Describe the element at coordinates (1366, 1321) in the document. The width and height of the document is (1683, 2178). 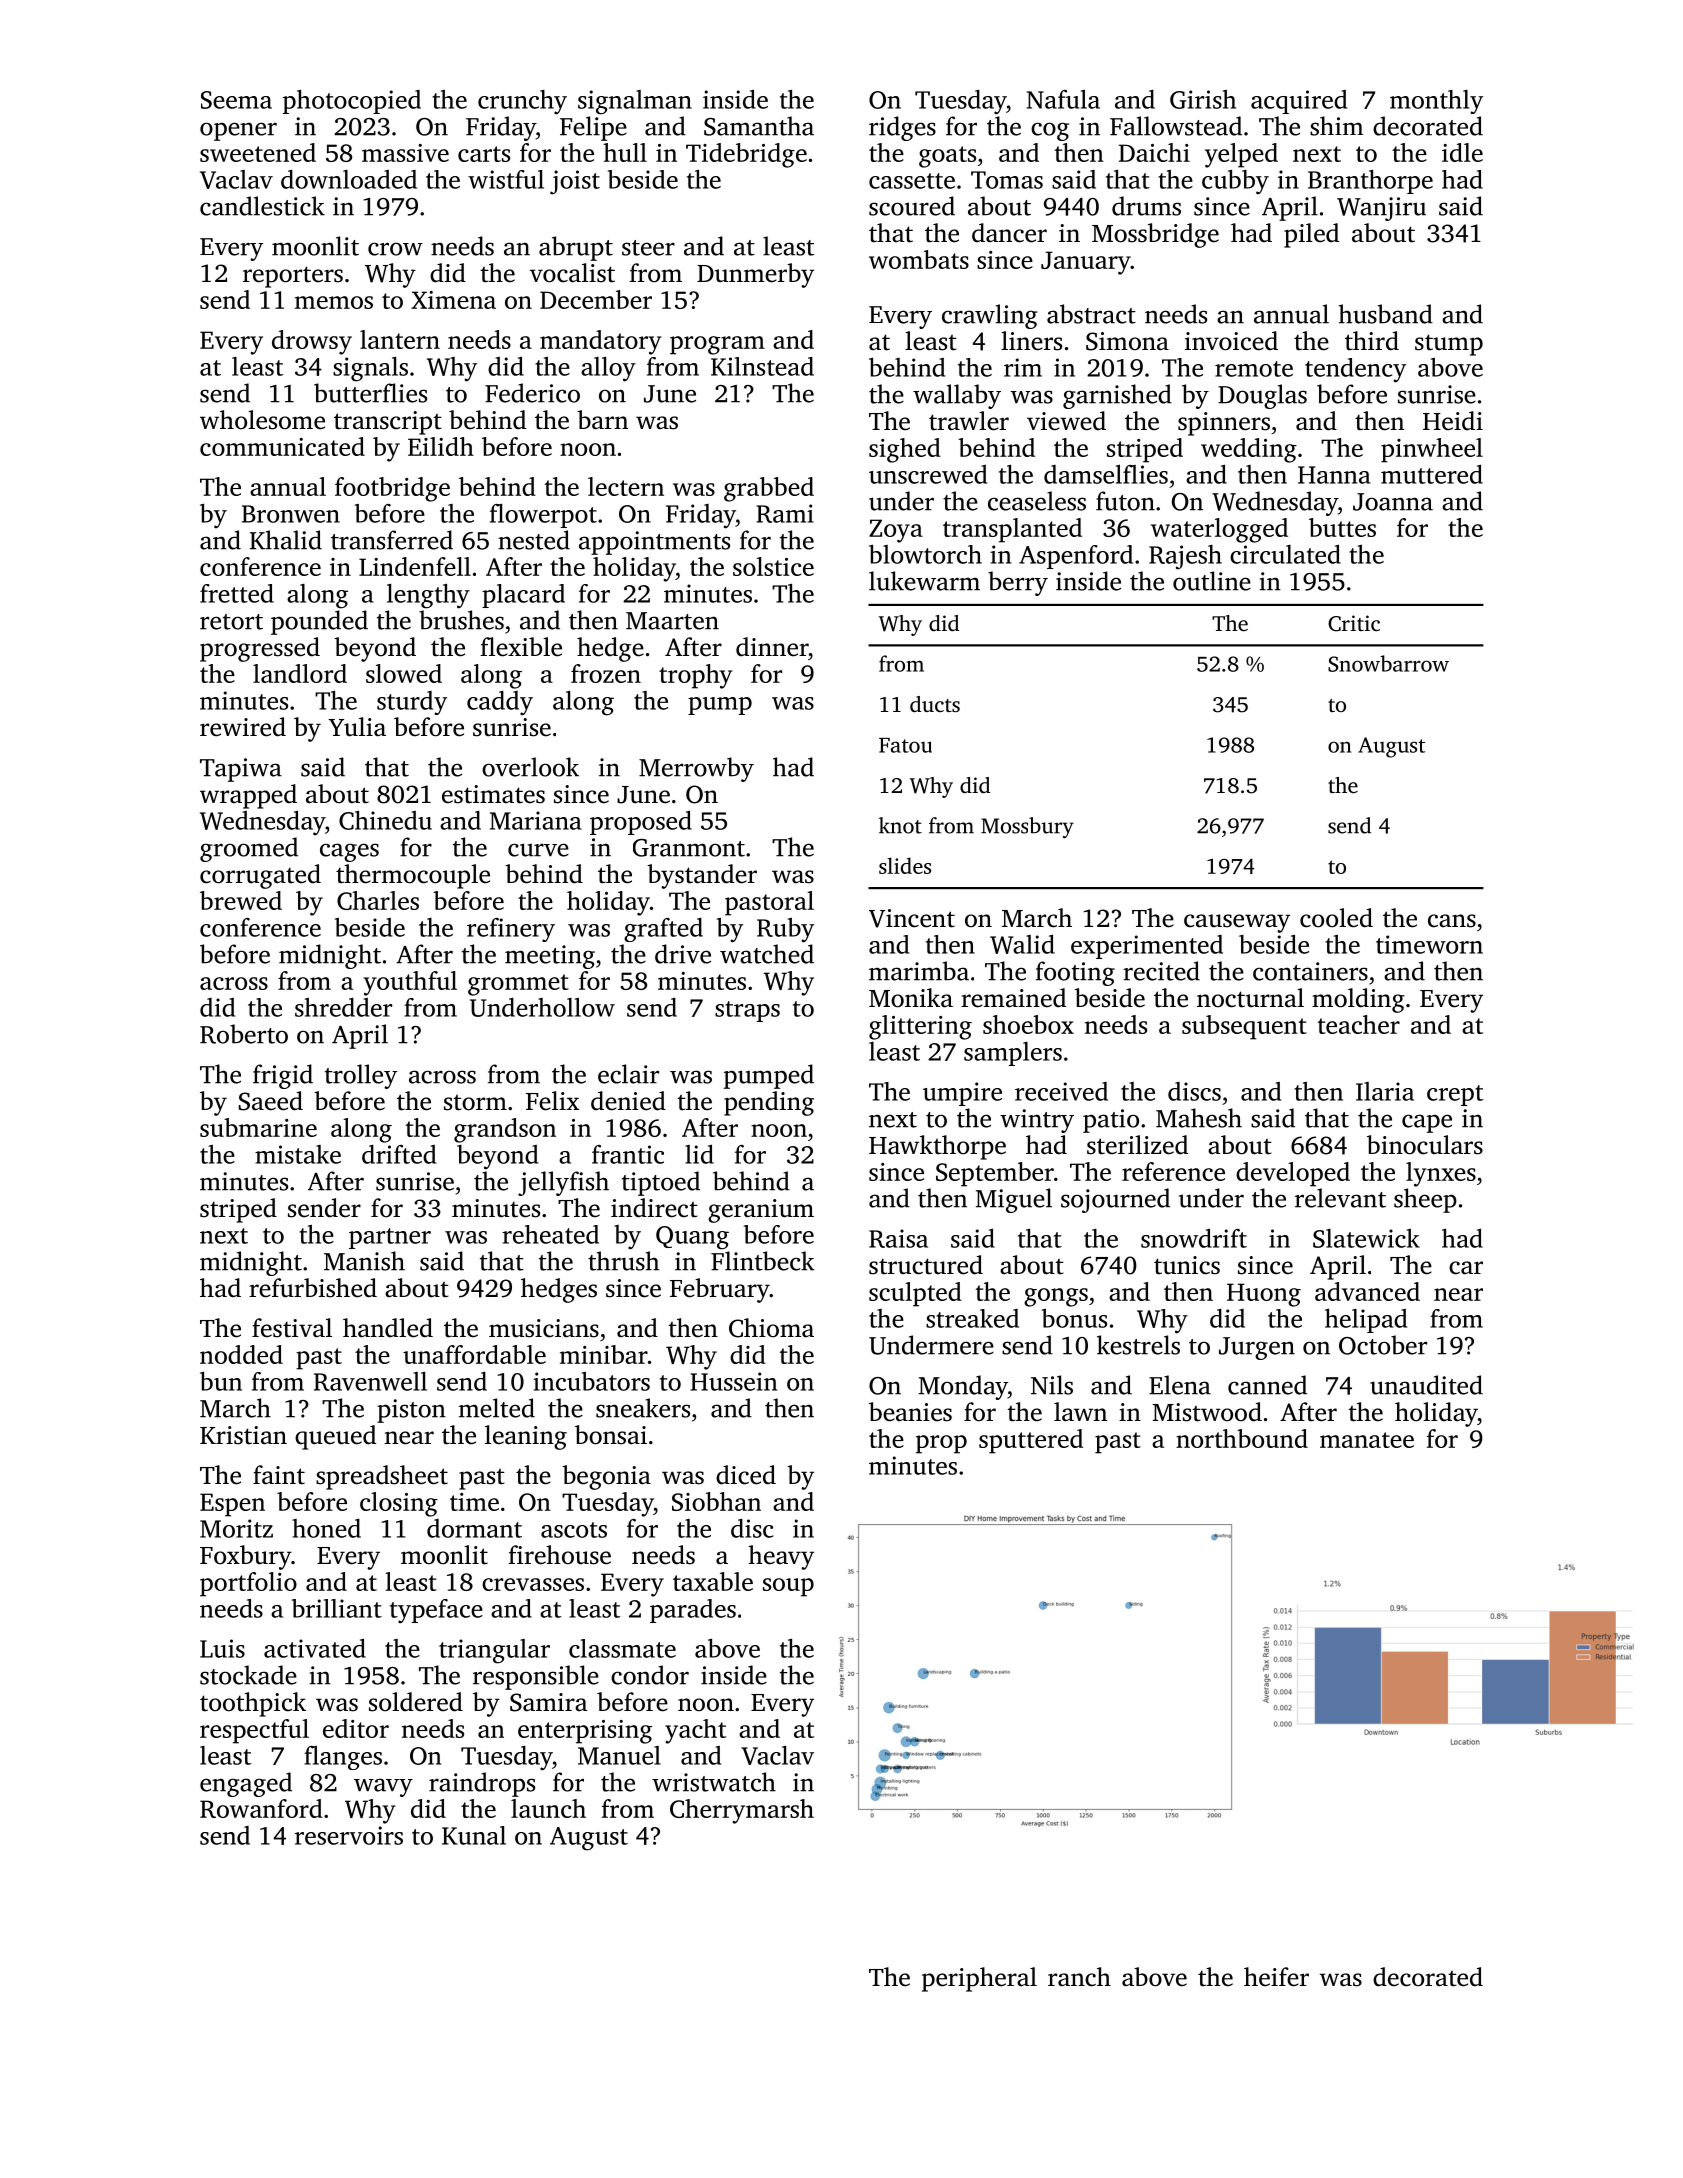
I see `helipad` at that location.
